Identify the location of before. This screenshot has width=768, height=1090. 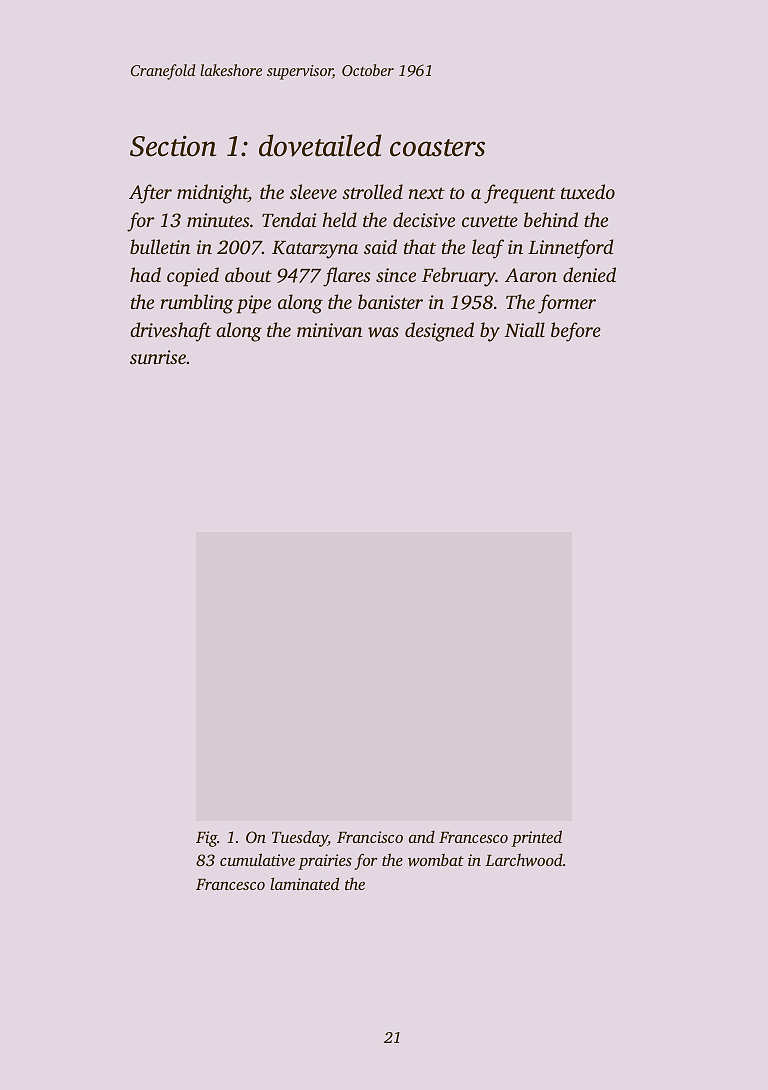
(576, 332).
